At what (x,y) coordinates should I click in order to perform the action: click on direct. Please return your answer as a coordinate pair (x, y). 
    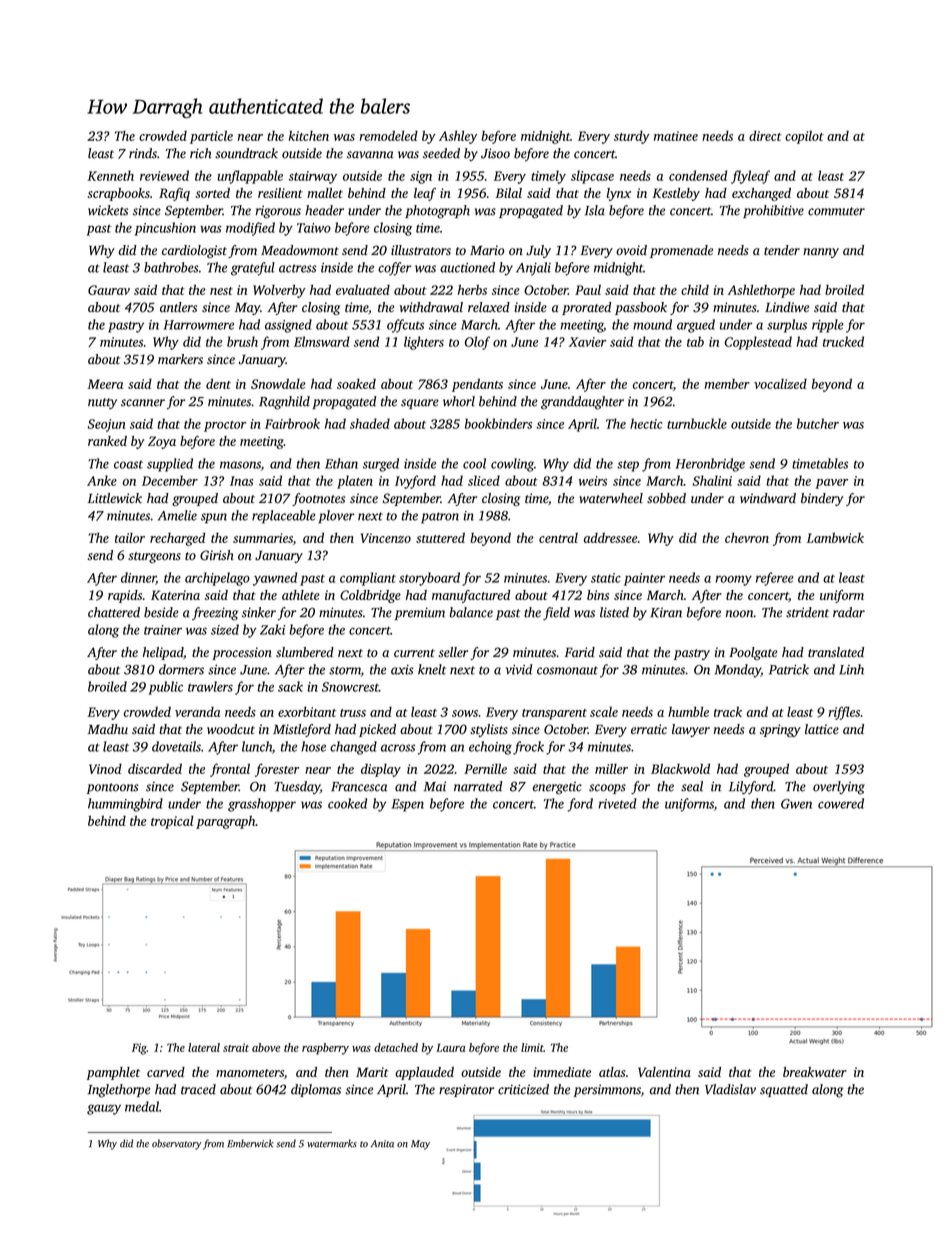
    Looking at the image, I should click on (765, 135).
